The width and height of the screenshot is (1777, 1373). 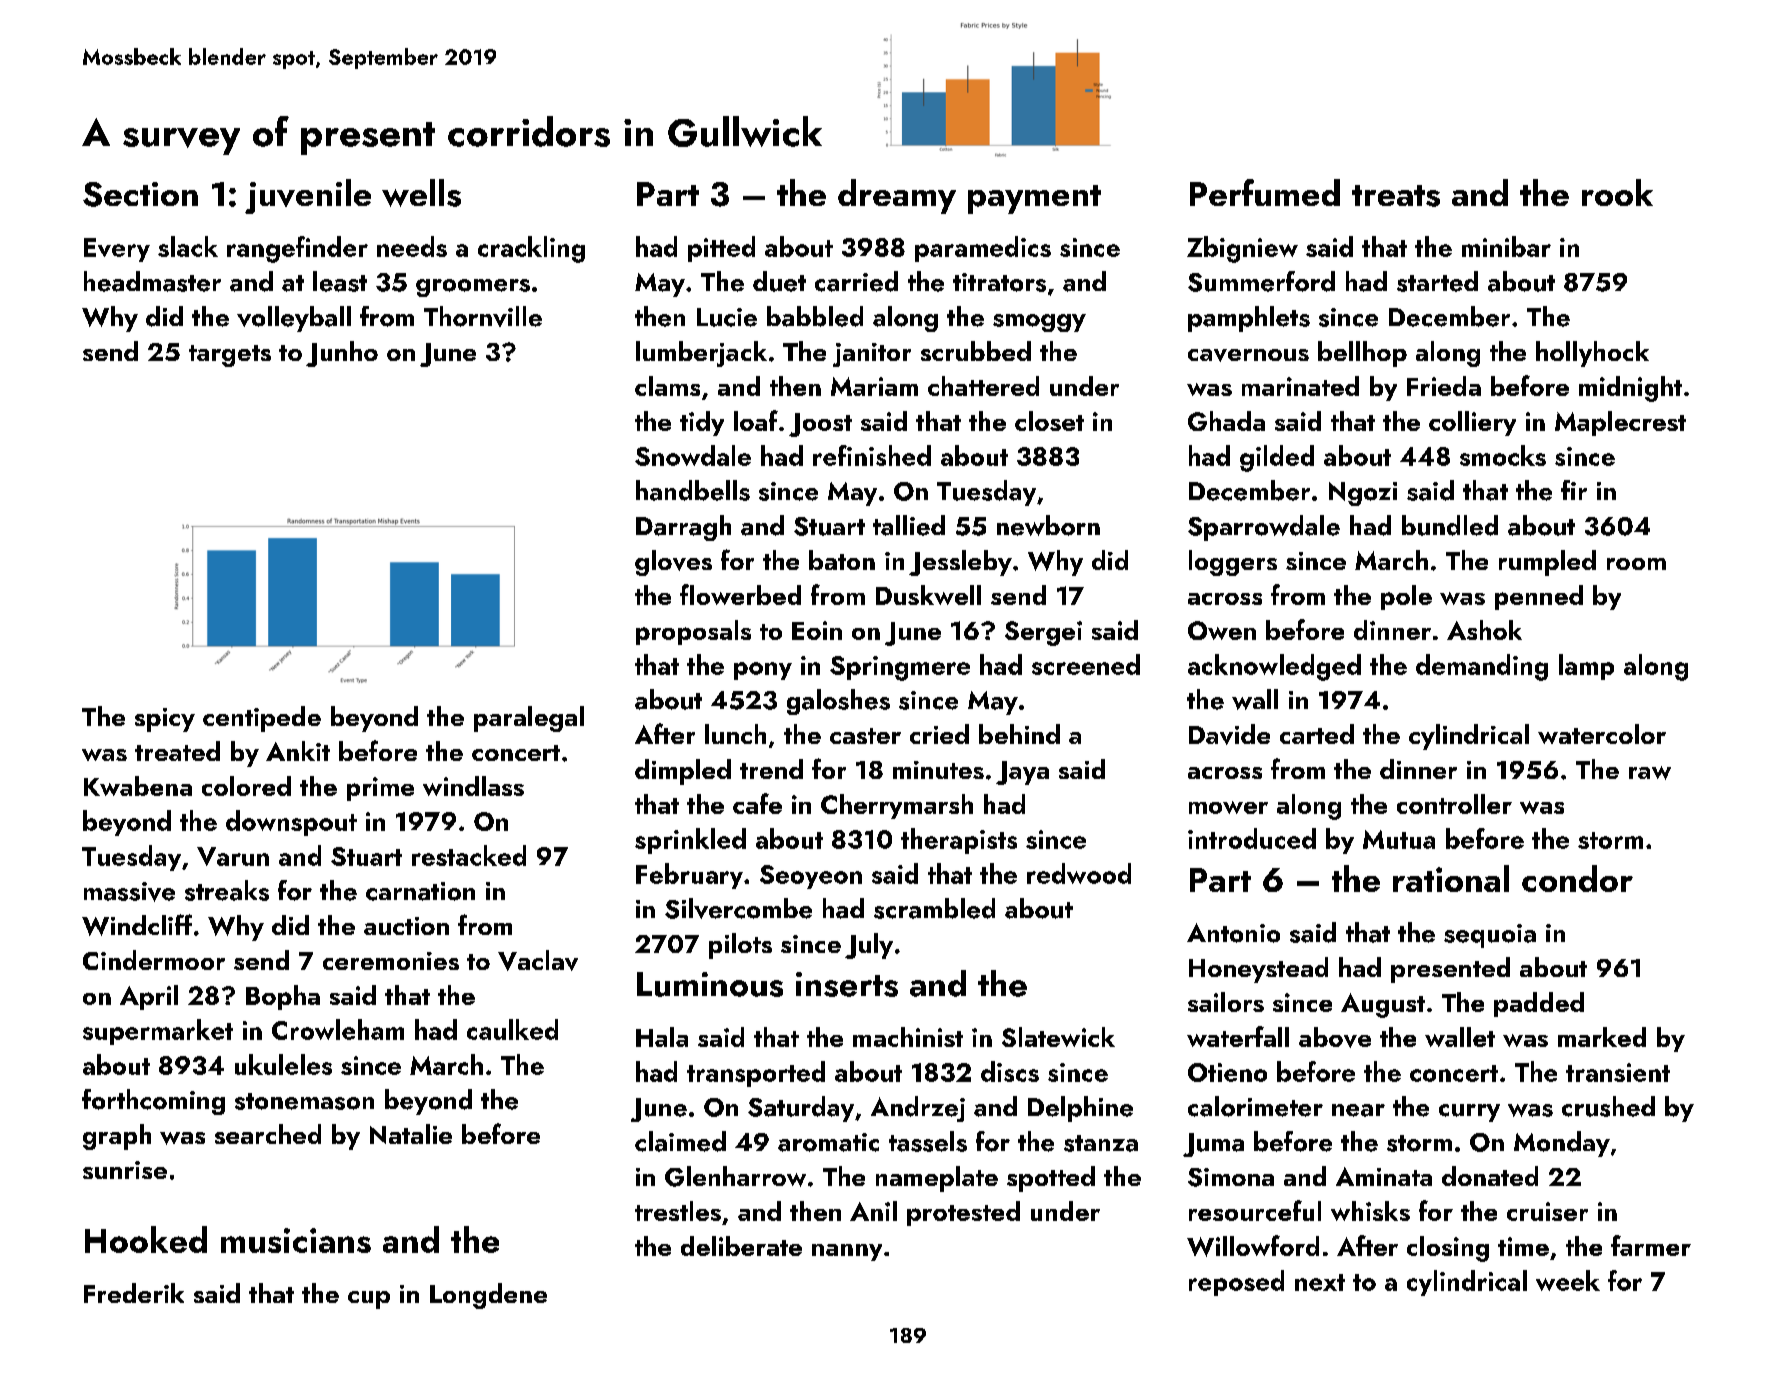 I want to click on cafe, so click(x=757, y=803).
